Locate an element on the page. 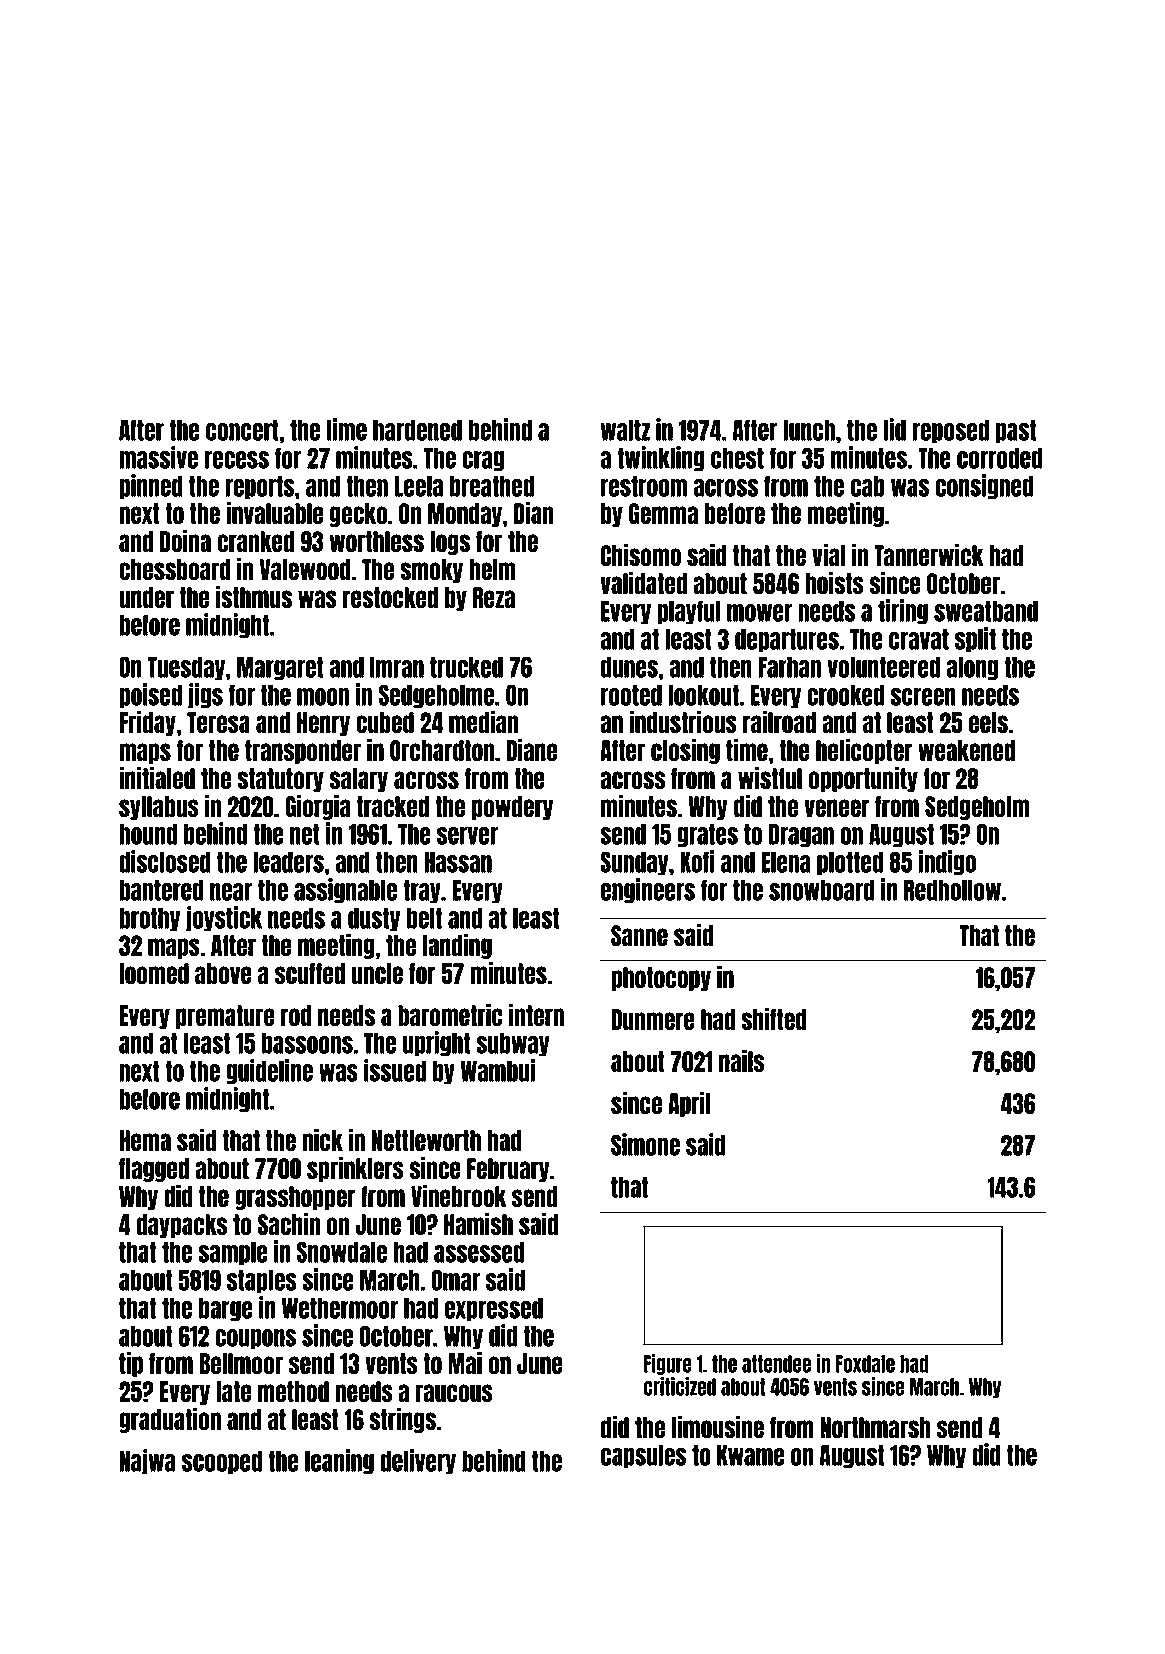  Northmarsh is located at coordinates (875, 1427).
